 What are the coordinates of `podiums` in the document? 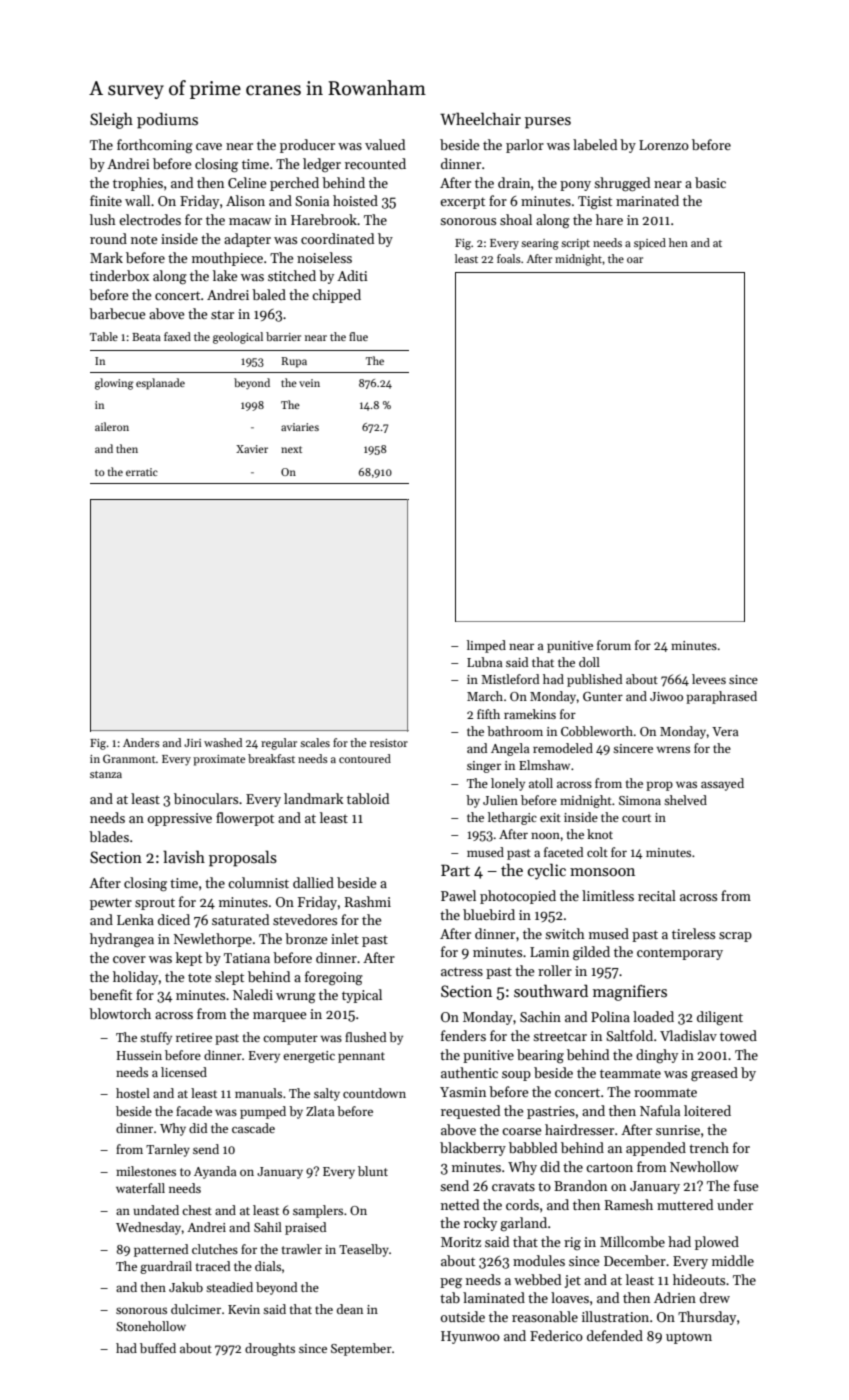 It's located at (167, 120).
